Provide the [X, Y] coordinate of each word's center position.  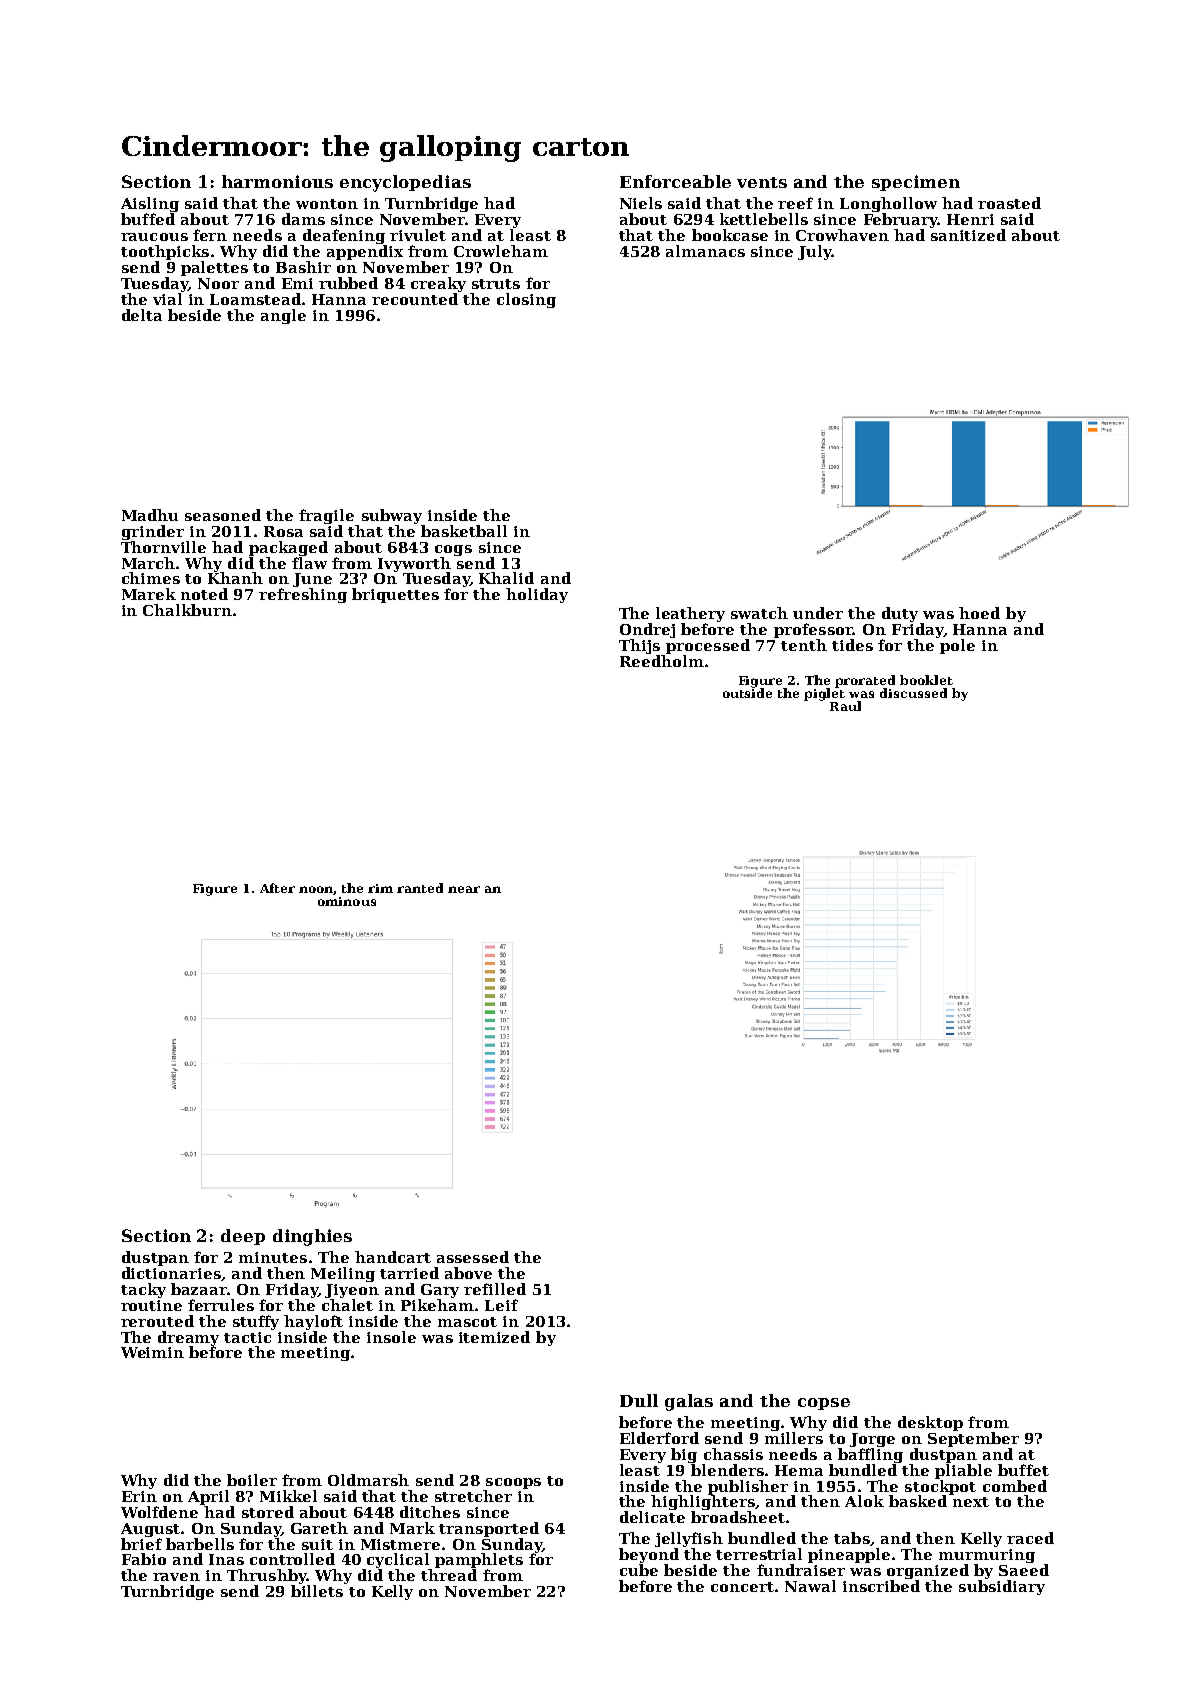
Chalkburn [187, 610]
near [464, 889]
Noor [218, 283]
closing [526, 300]
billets [317, 1591]
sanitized [968, 235]
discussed [913, 693]
